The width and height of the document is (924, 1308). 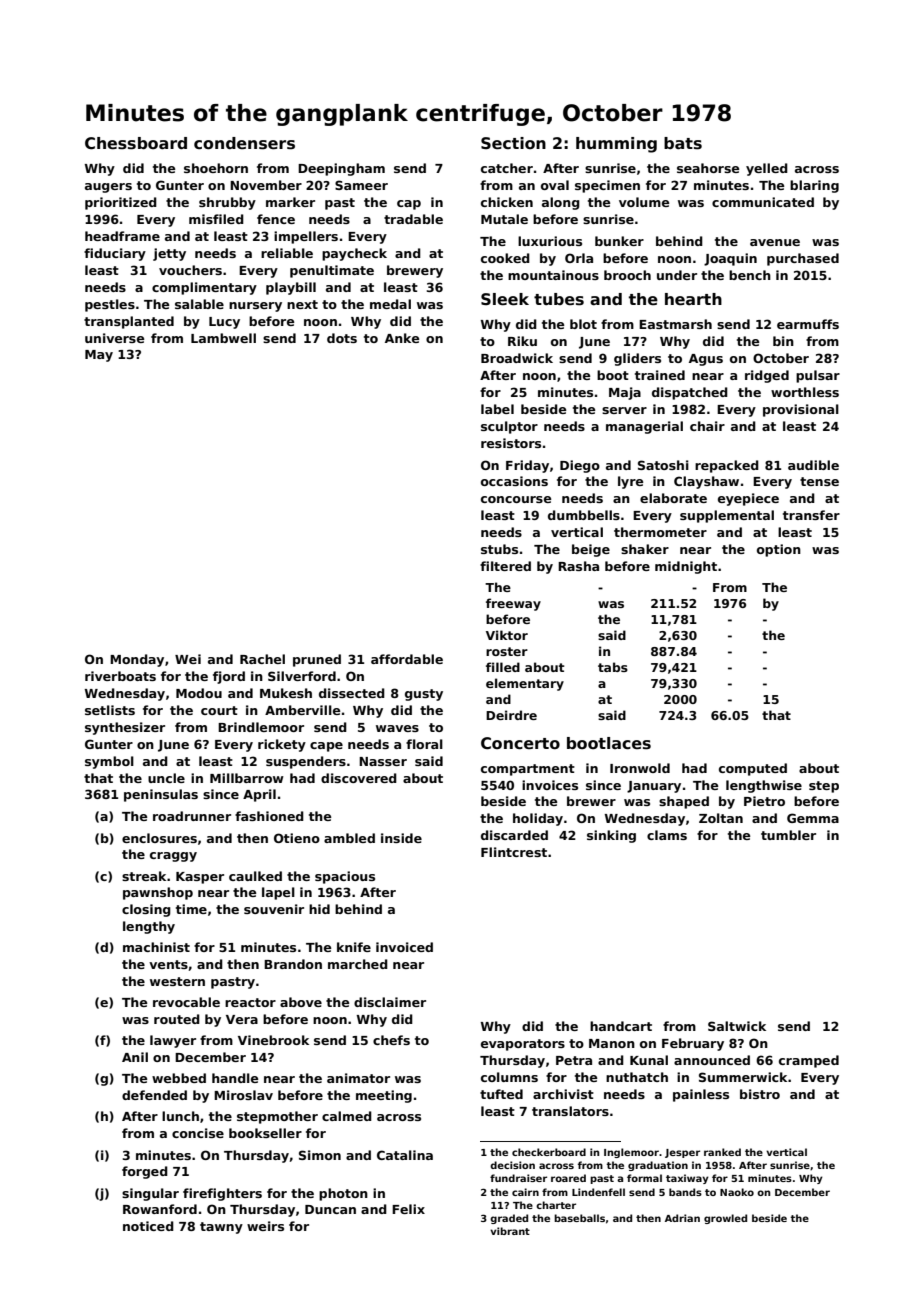 What do you see at coordinates (287, 253) in the document?
I see `reliable` at bounding box center [287, 253].
